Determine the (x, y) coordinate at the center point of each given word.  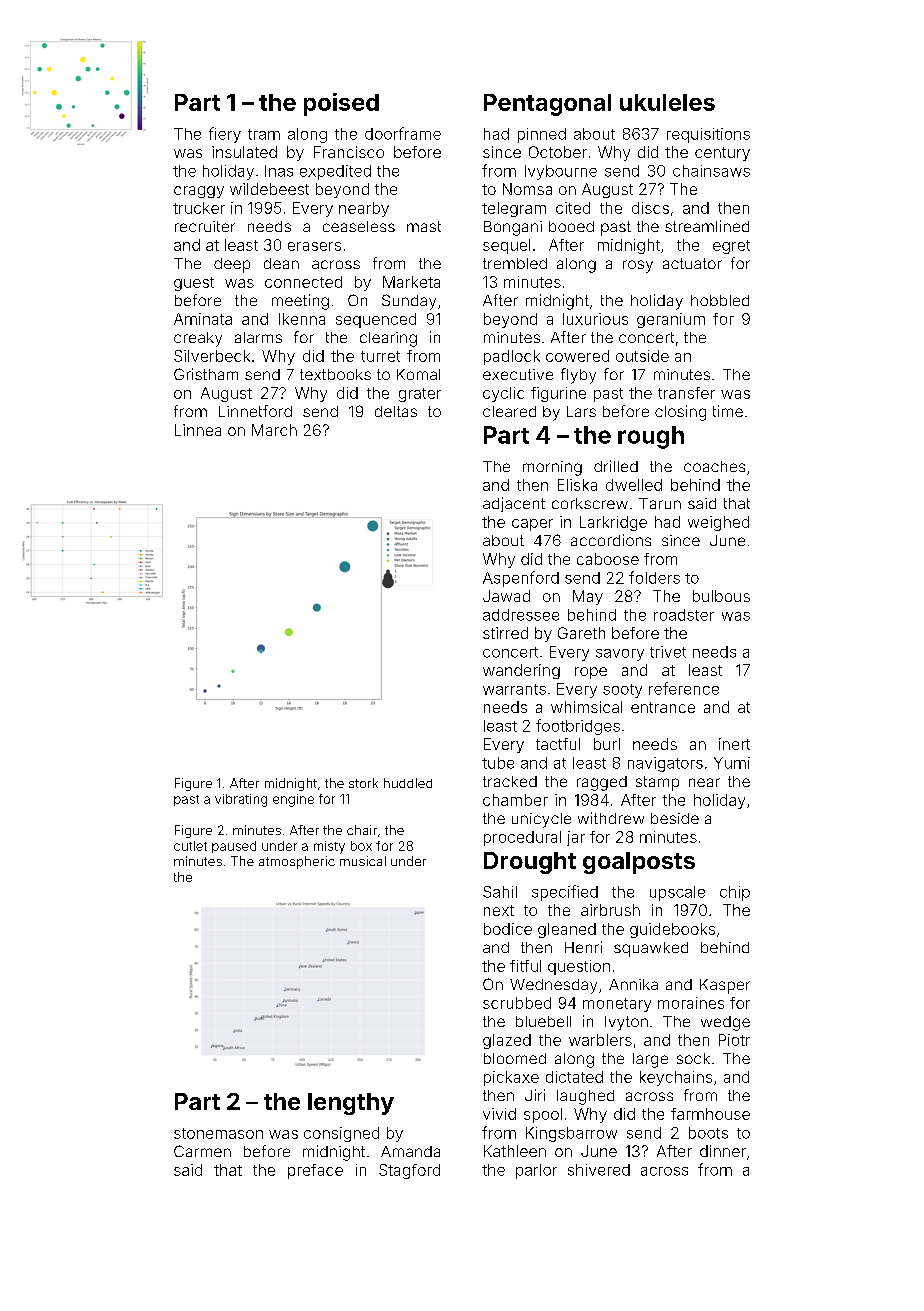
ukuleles (667, 102)
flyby (578, 376)
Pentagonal (547, 105)
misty (329, 847)
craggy (199, 192)
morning (552, 468)
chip (735, 893)
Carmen (202, 1151)
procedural (522, 838)
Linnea (198, 430)
